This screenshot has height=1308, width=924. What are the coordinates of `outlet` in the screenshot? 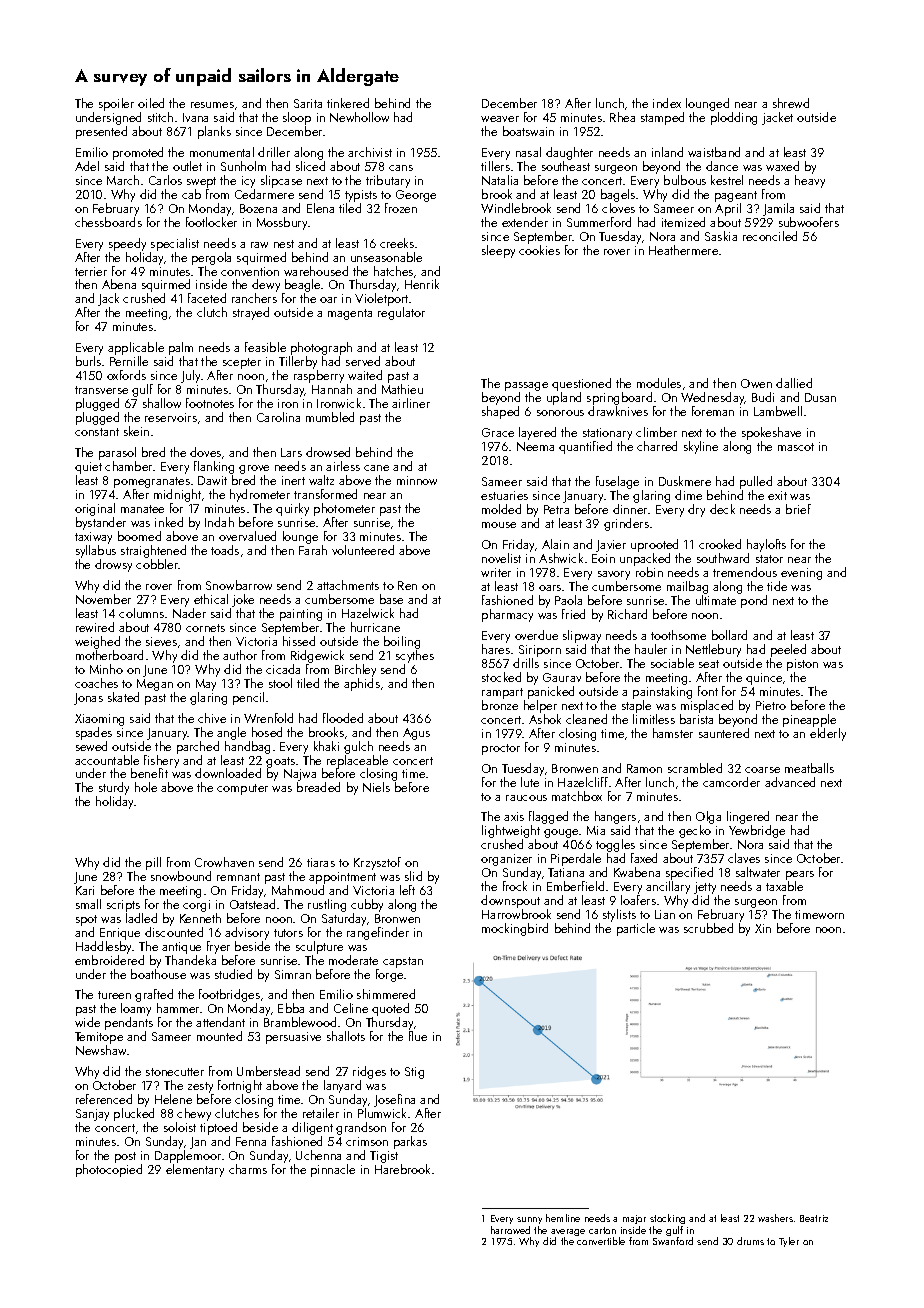 It's located at (187, 166).
